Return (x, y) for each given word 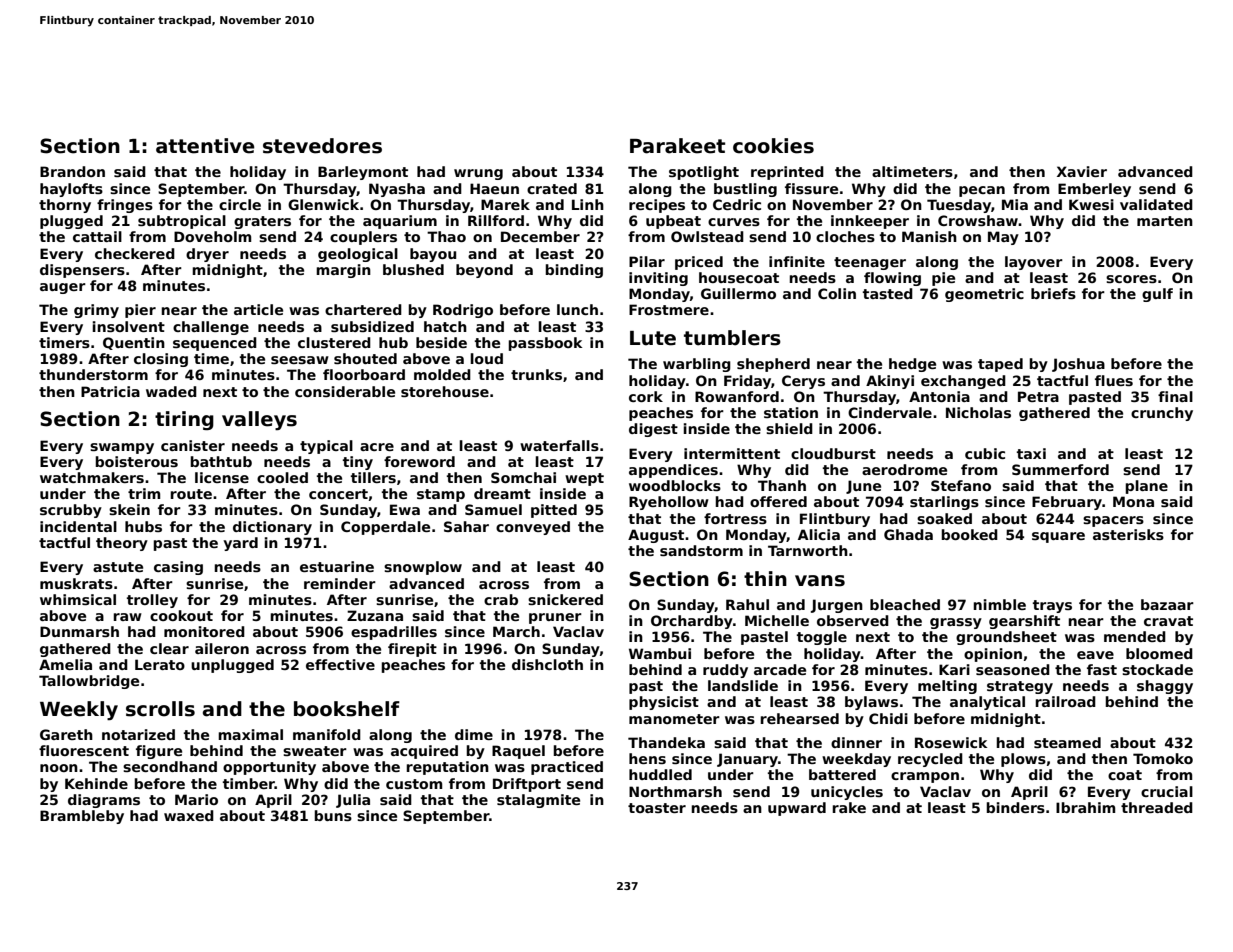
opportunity (269, 768)
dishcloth (547, 664)
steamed (1067, 742)
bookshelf (347, 709)
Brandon (72, 171)
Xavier (1082, 171)
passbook (545, 344)
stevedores (322, 146)
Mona (1133, 501)
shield (789, 428)
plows (1023, 760)
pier (140, 311)
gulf (1157, 295)
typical (326, 447)
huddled (660, 774)
